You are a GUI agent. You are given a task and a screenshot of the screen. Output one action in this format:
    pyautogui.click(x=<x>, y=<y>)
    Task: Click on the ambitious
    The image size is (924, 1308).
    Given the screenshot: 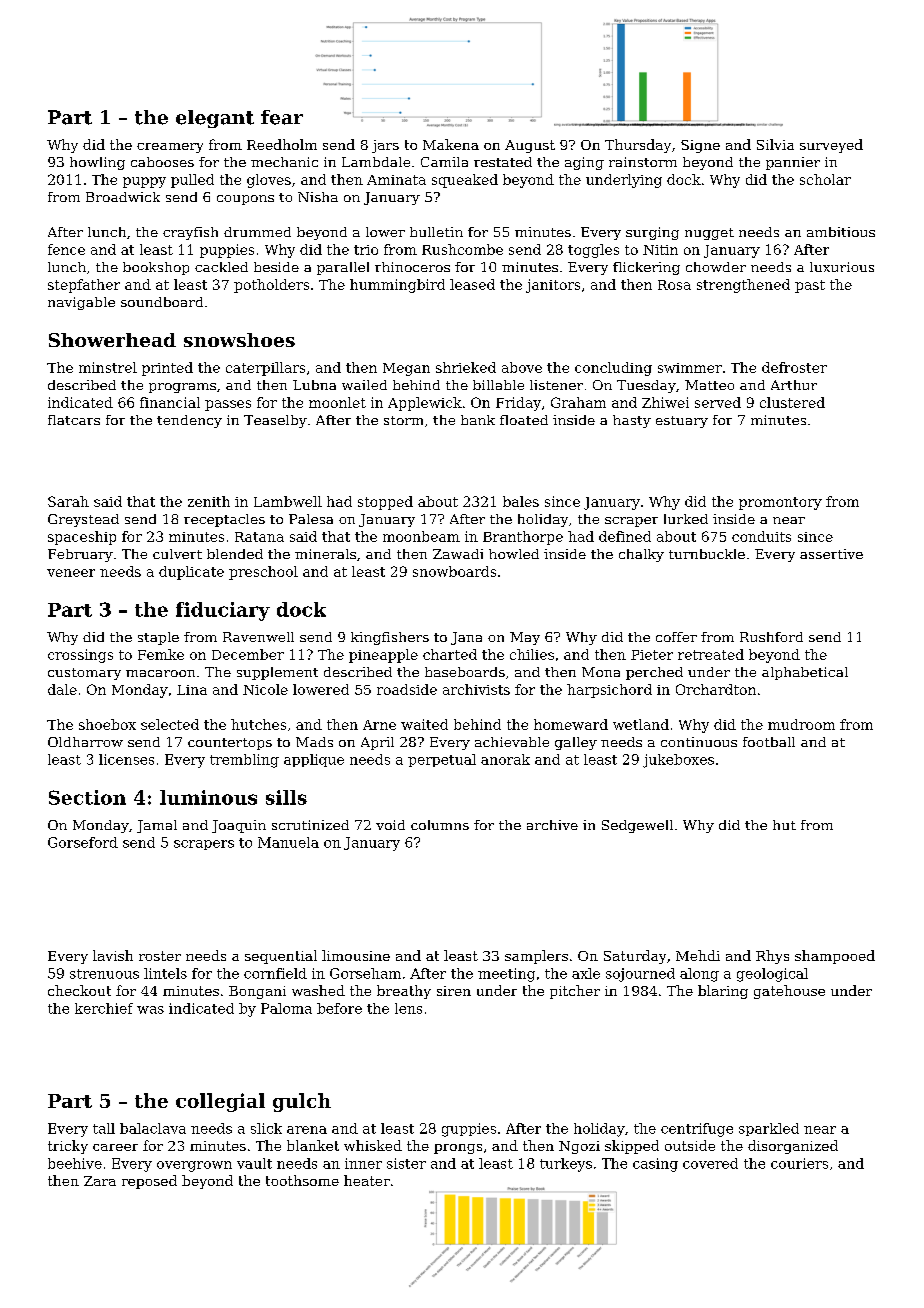 What is the action you would take?
    pyautogui.click(x=841, y=232)
